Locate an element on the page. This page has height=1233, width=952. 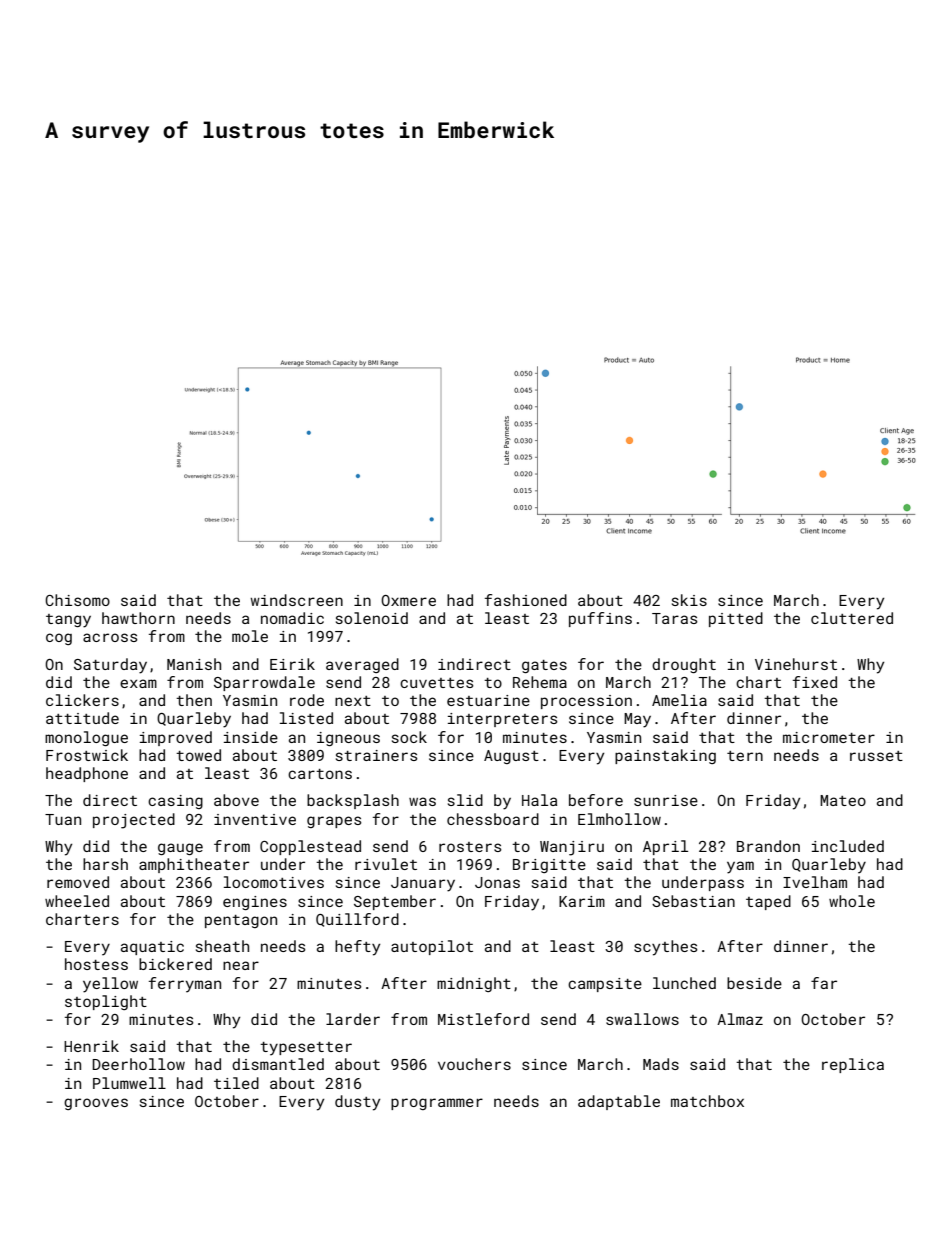
rivulet is located at coordinates (386, 864).
